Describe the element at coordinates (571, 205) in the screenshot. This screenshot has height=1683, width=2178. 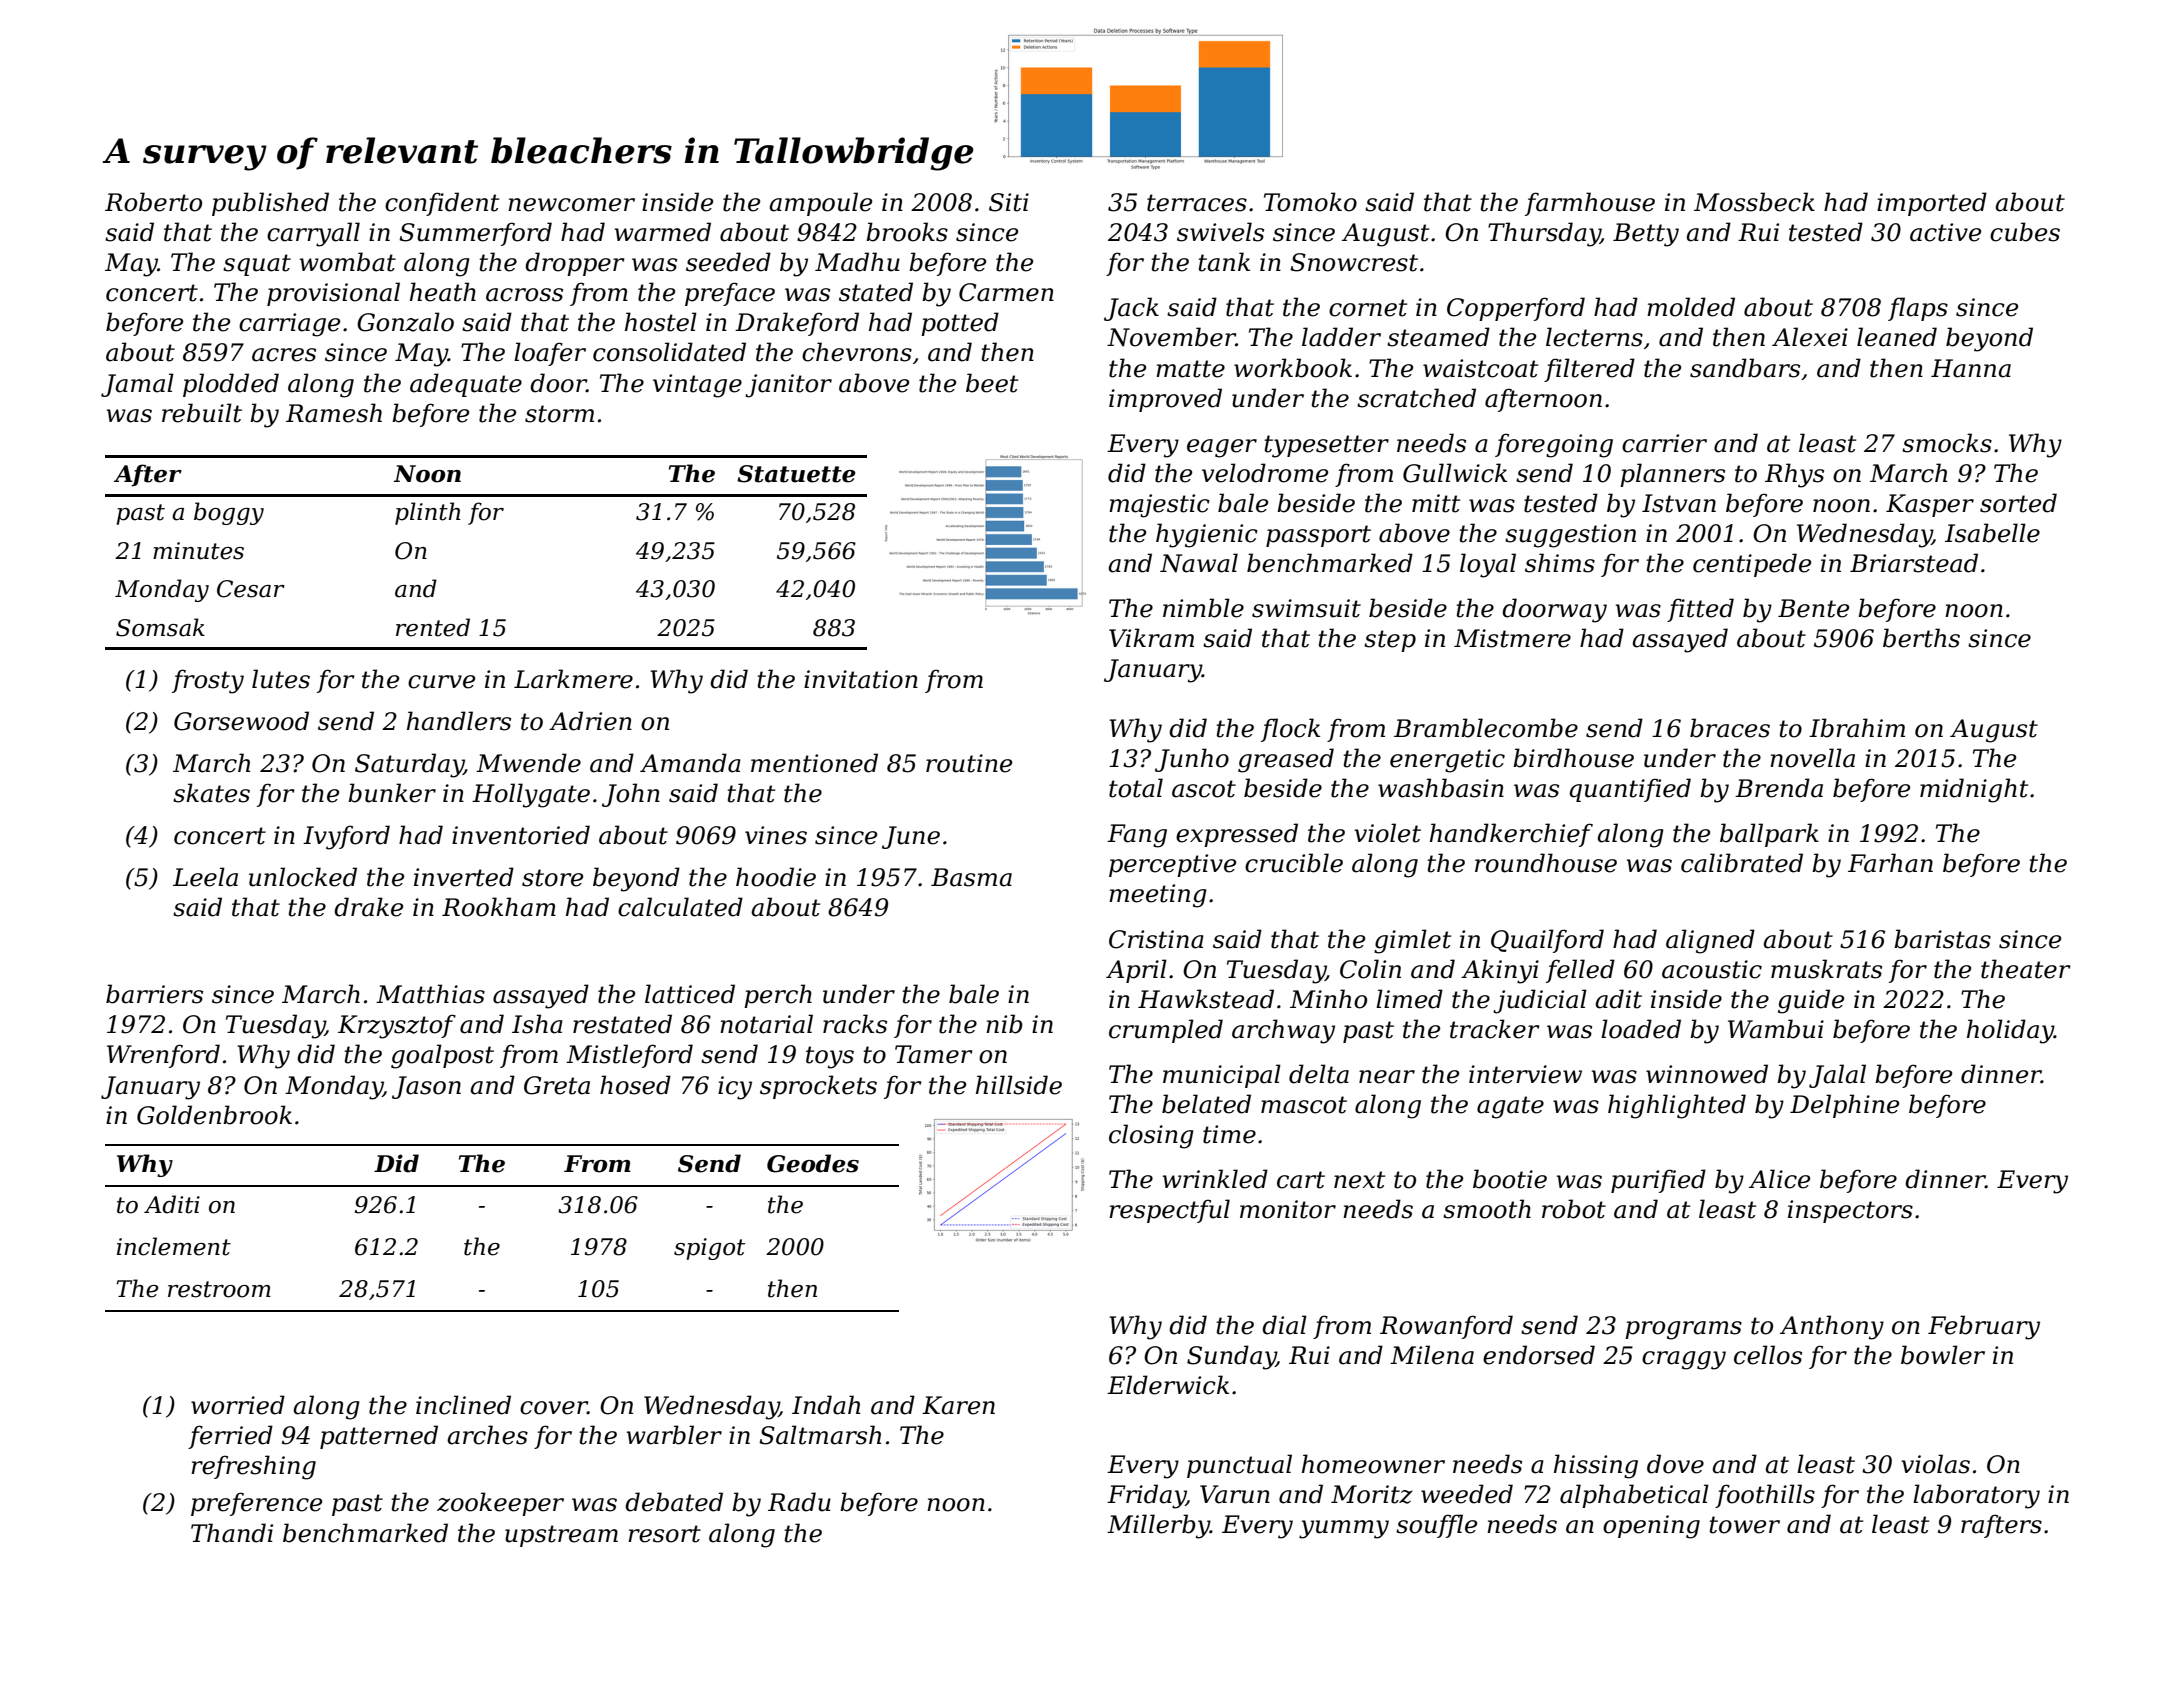
I see `newcomer` at that location.
